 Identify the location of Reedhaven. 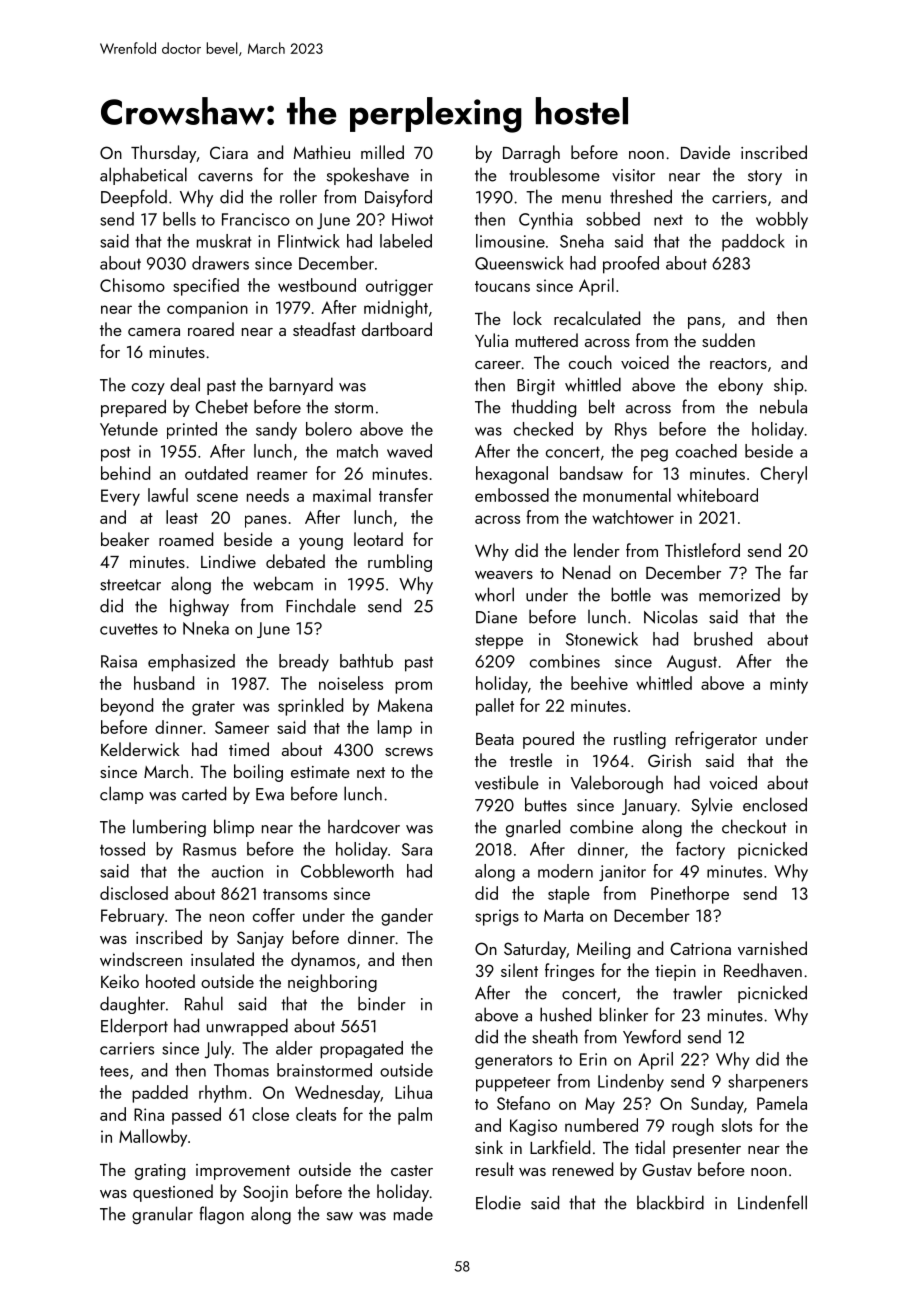
(763, 970).
